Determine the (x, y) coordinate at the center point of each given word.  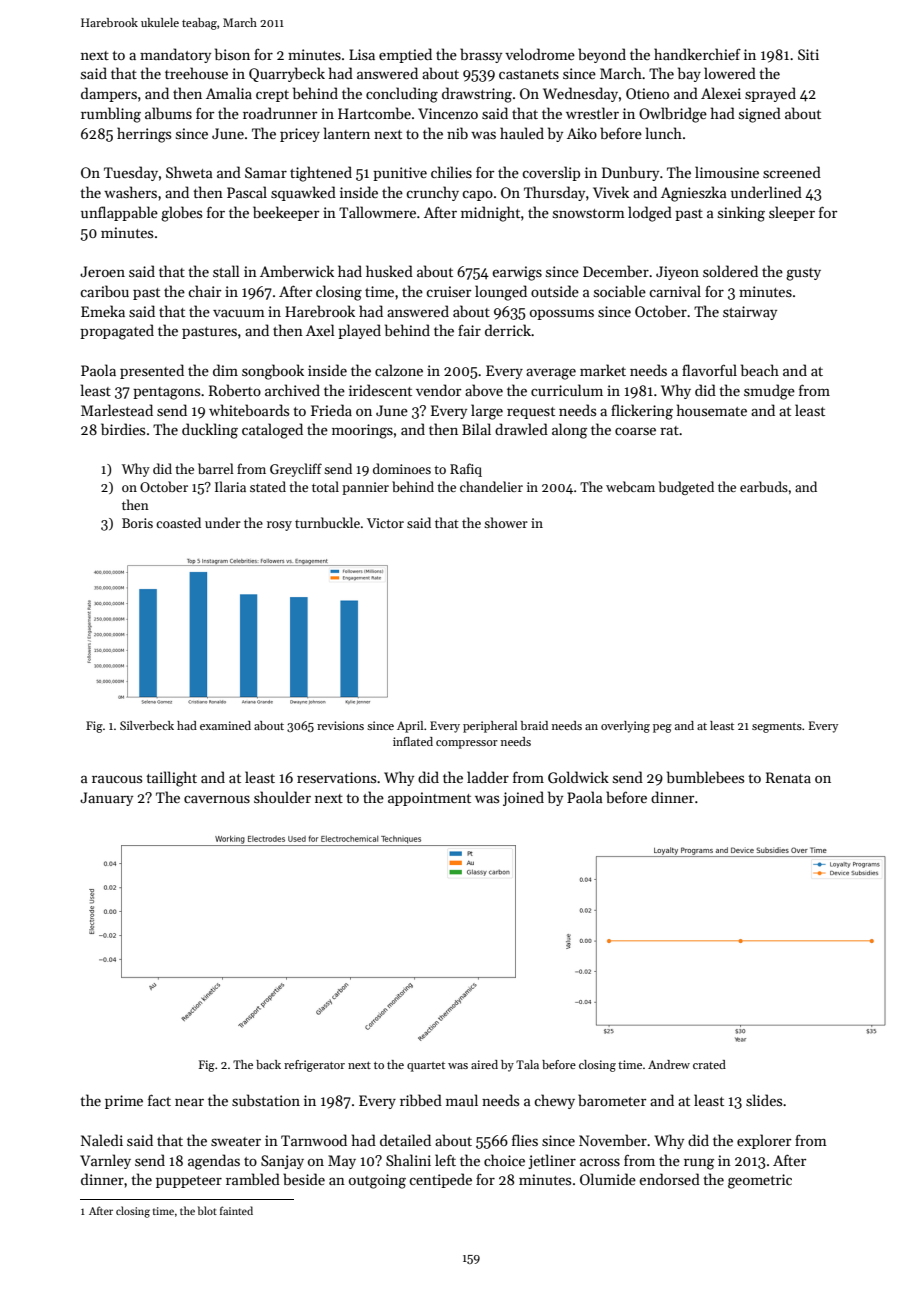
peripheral (490, 727)
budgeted (686, 488)
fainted (236, 1210)
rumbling (111, 115)
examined (225, 725)
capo (477, 195)
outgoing (377, 1181)
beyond (602, 55)
